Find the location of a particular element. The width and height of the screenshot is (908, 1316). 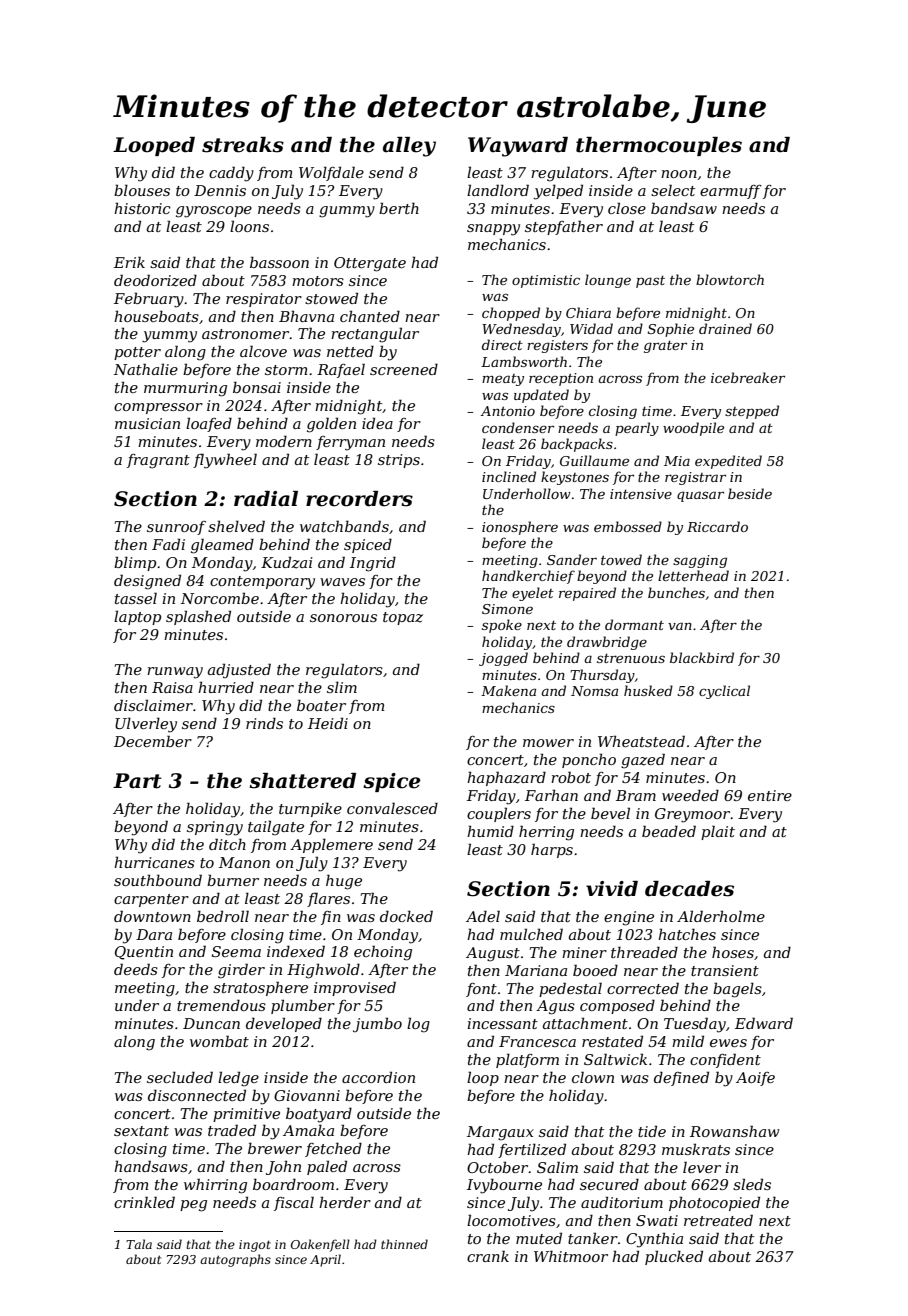

Dara is located at coordinates (154, 934).
